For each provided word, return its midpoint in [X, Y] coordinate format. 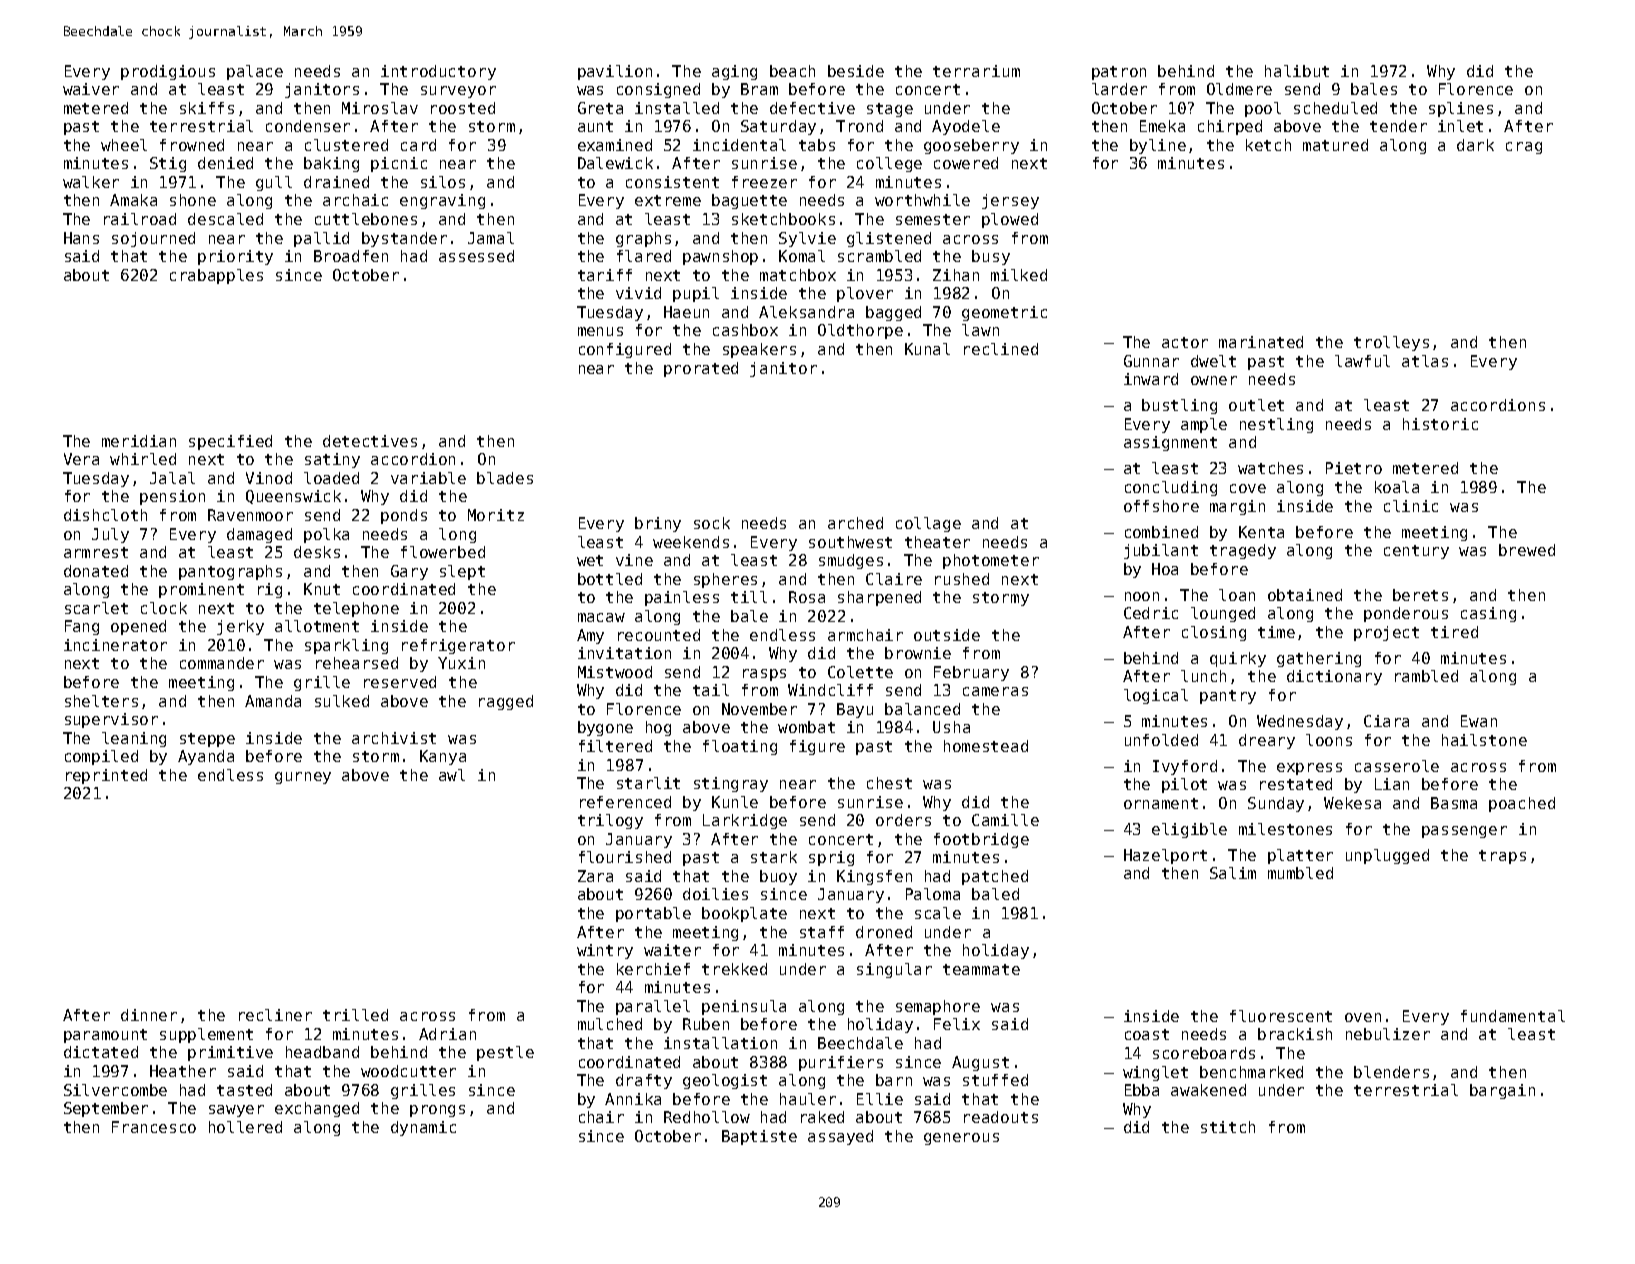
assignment [1170, 443]
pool [1263, 109]
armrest [96, 552]
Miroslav [380, 108]
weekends [691, 542]
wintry [605, 951]
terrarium [976, 71]
